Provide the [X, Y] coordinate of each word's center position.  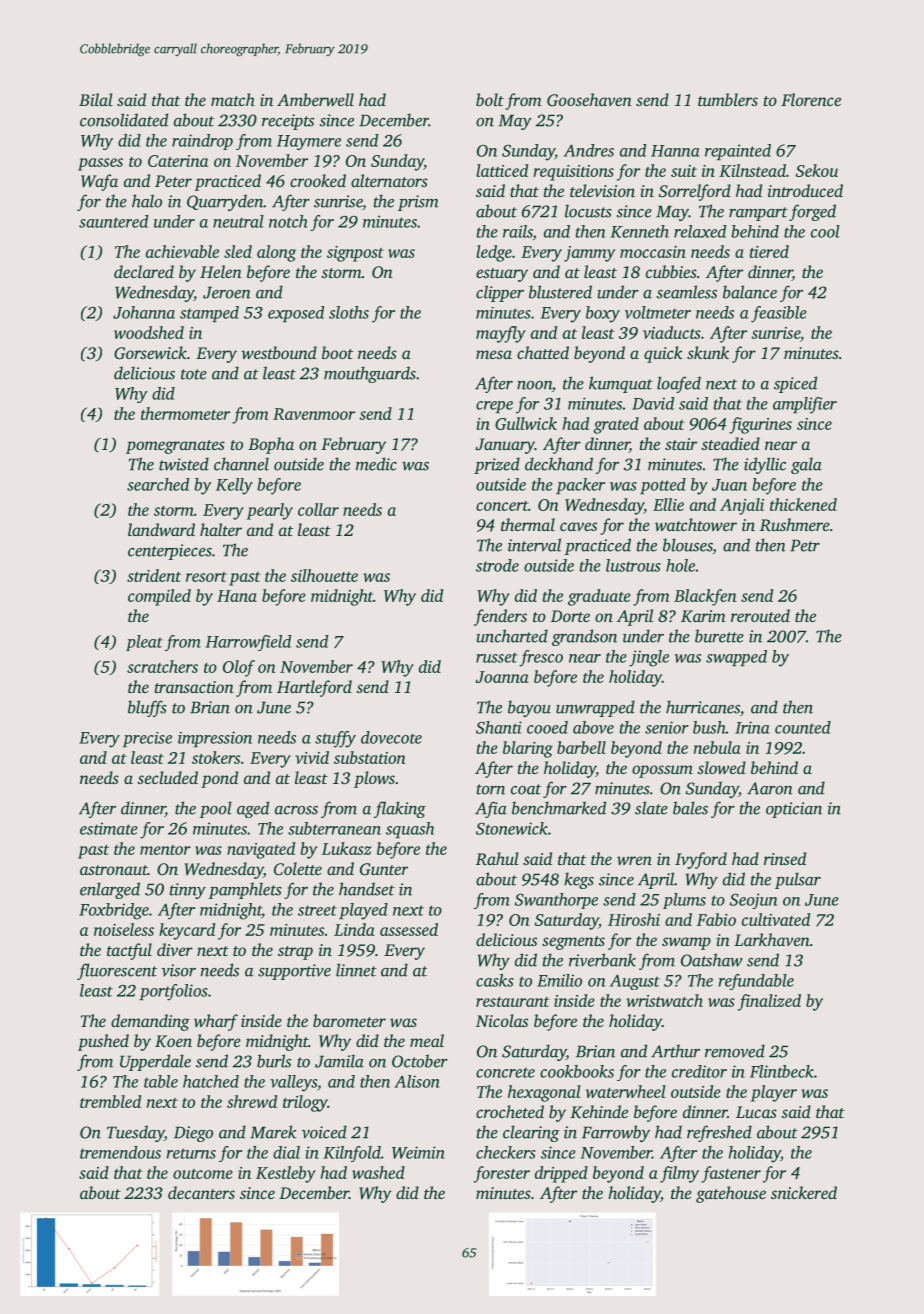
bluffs [147, 708]
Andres [589, 150]
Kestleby [286, 1174]
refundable [756, 982]
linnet [356, 970]
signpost [355, 254]
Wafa [99, 182]
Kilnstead [752, 170]
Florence [811, 99]
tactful [129, 951]
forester [502, 1174]
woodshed [149, 332]
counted [803, 727]
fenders [500, 617]
